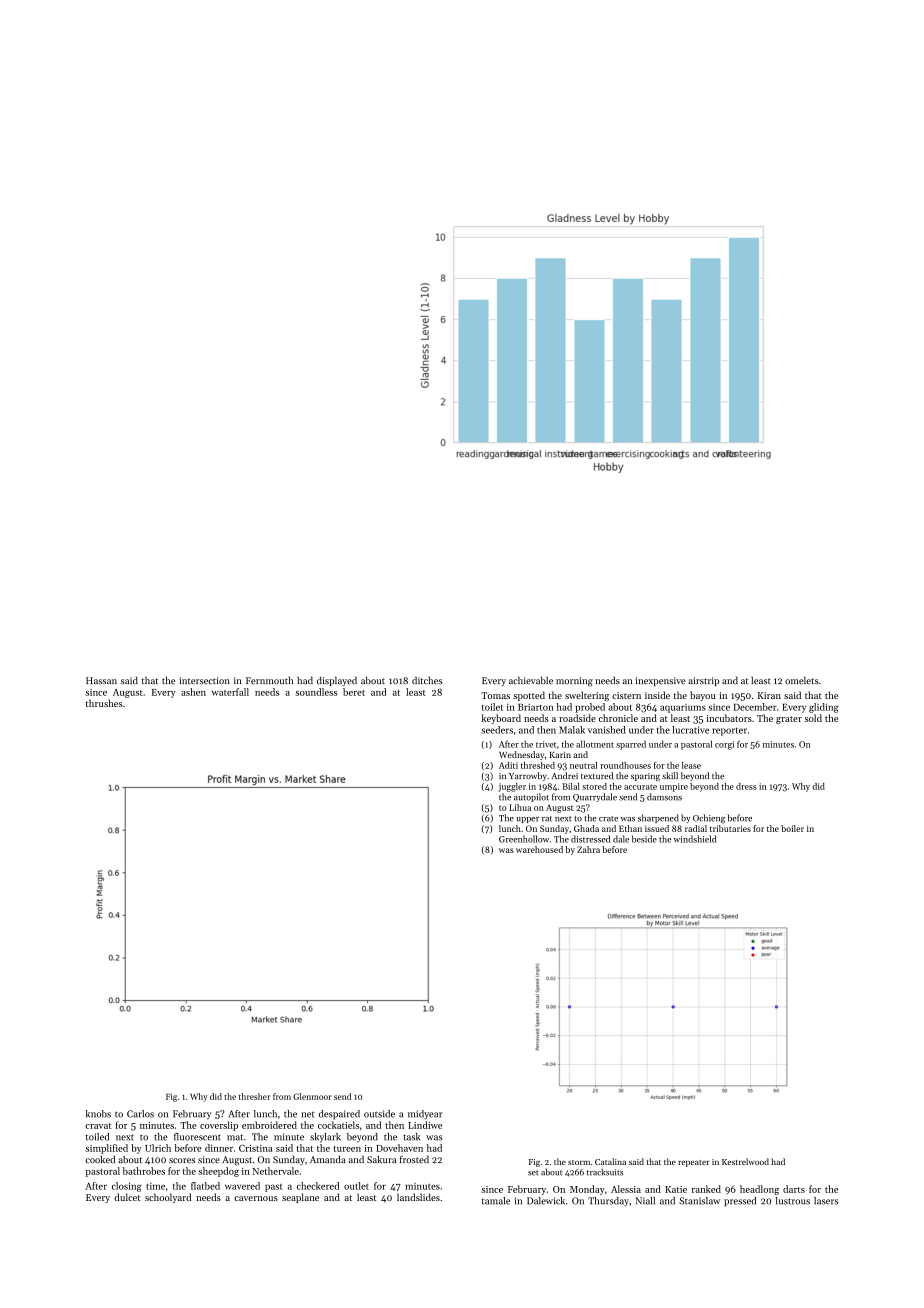  I want to click on warehoused, so click(539, 849).
